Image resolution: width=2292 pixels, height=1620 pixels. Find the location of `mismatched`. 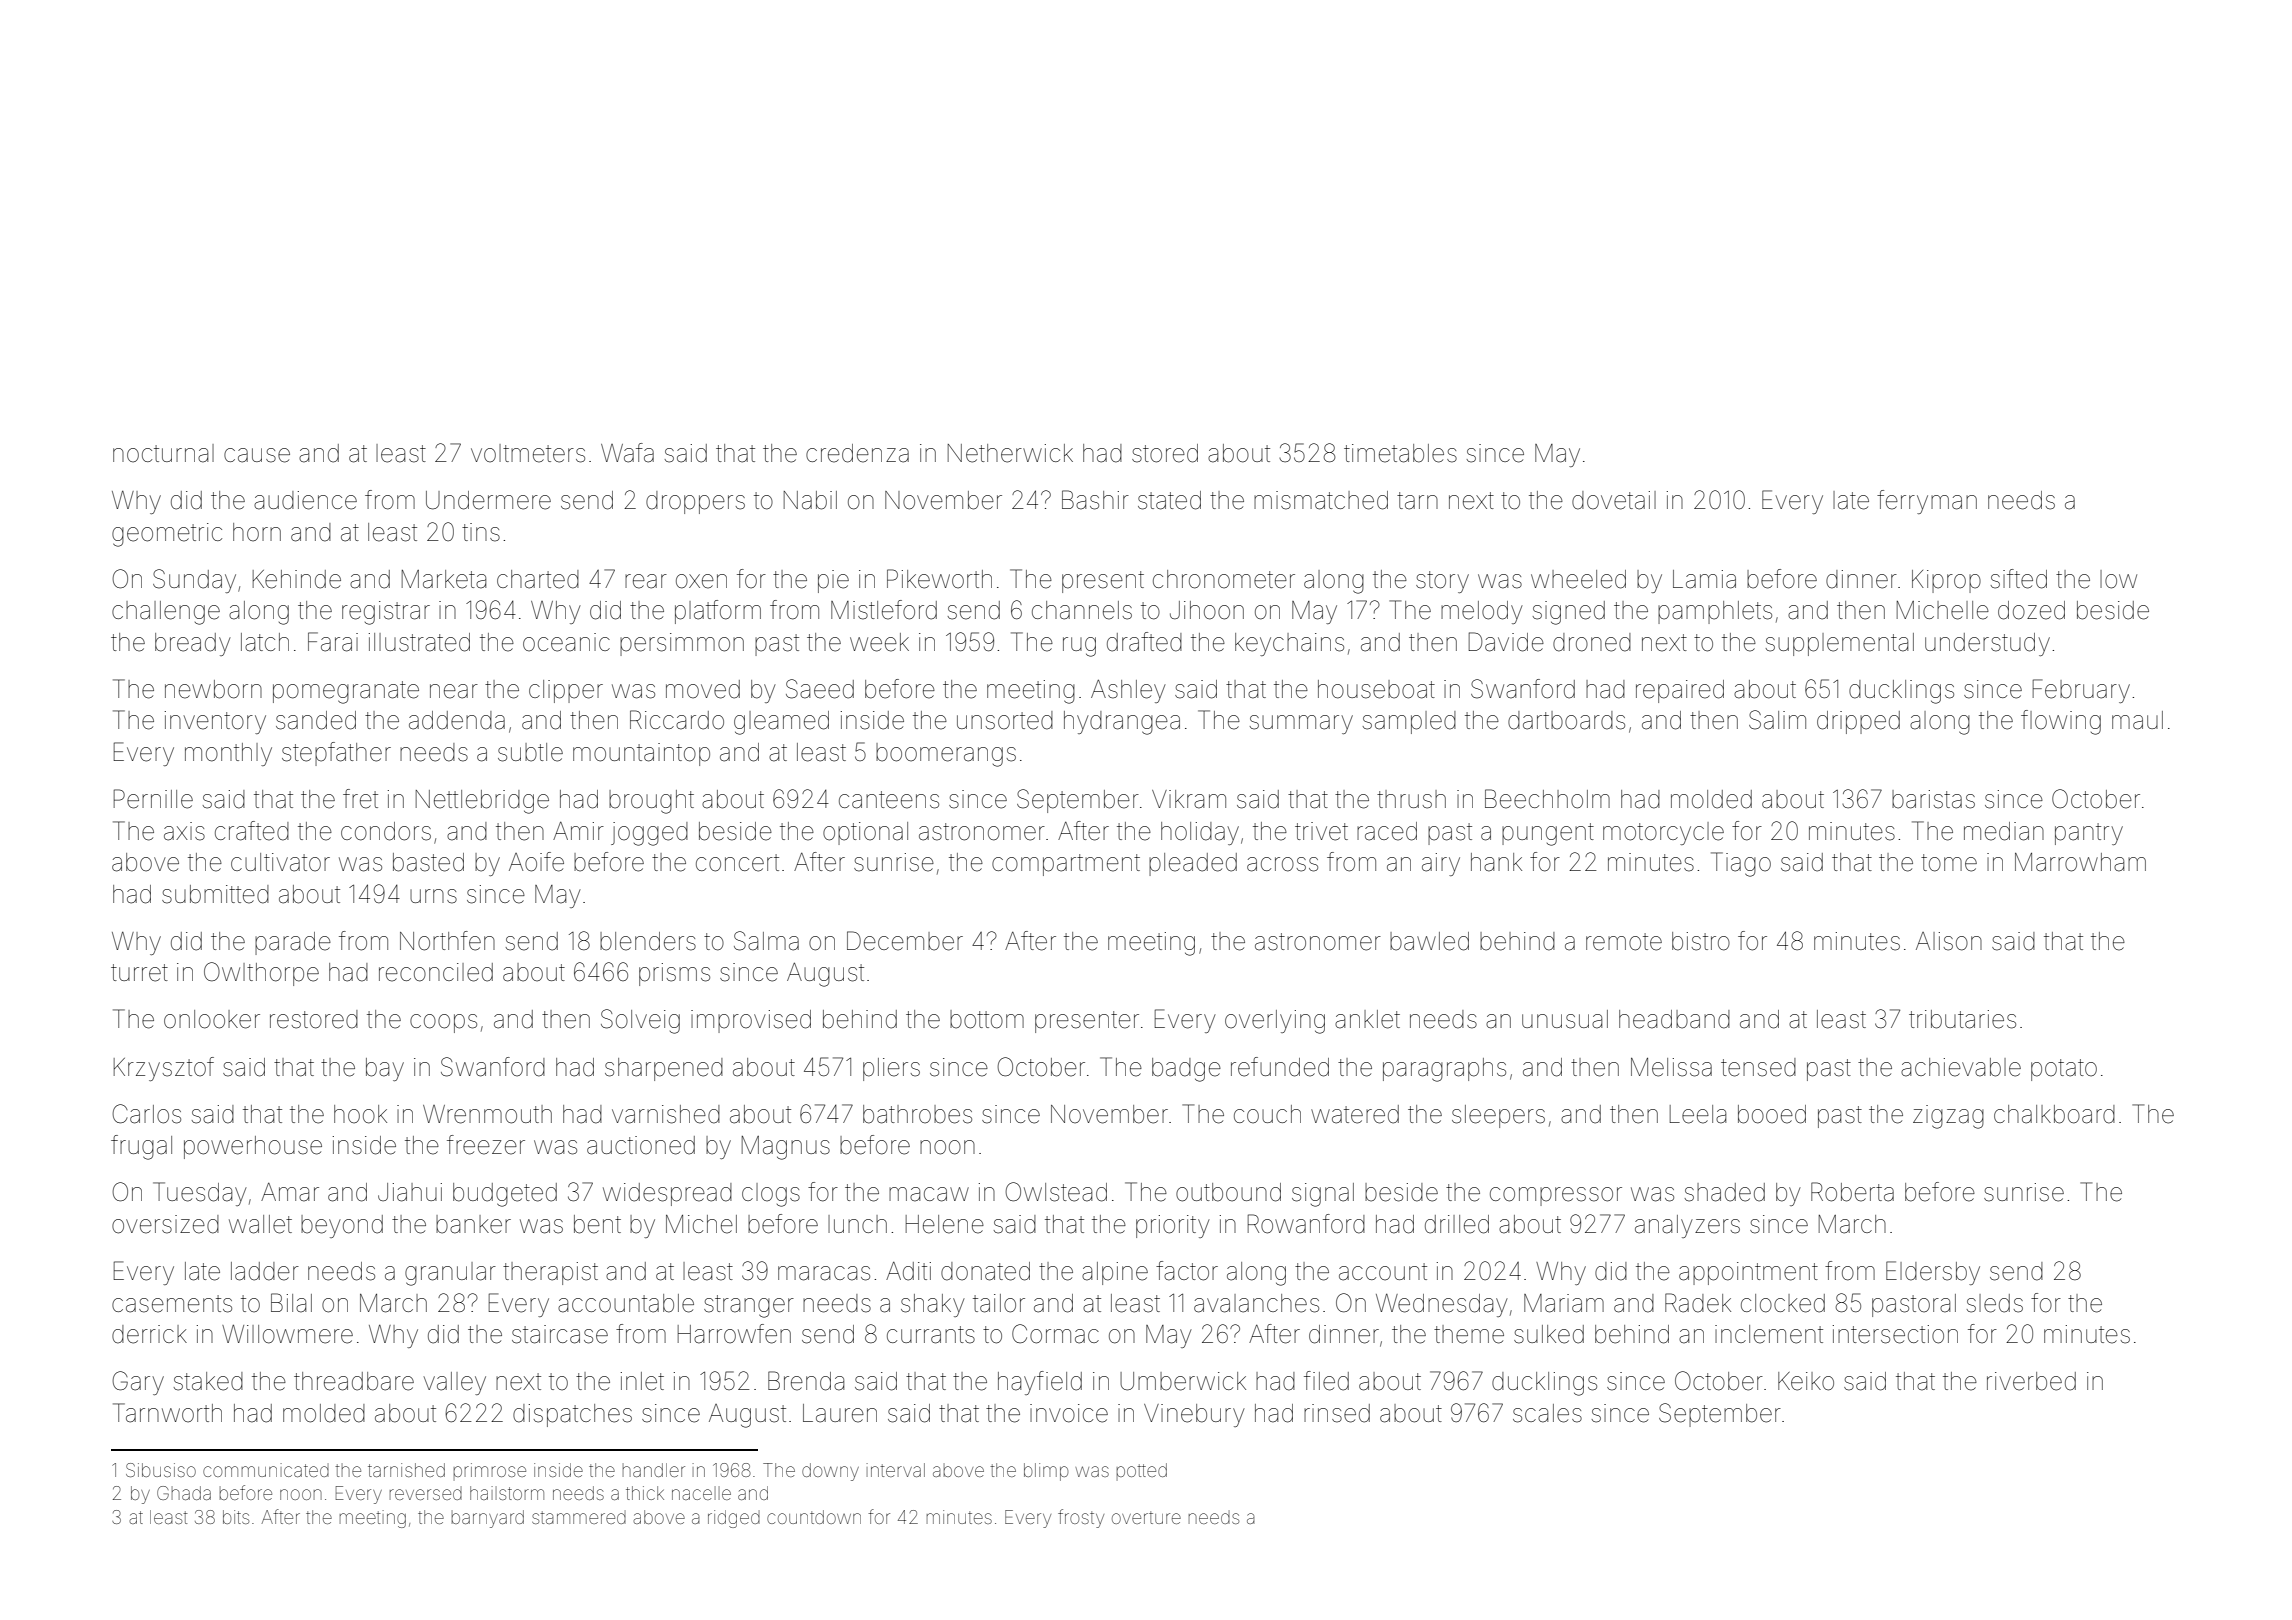

mismatched is located at coordinates (1321, 500).
